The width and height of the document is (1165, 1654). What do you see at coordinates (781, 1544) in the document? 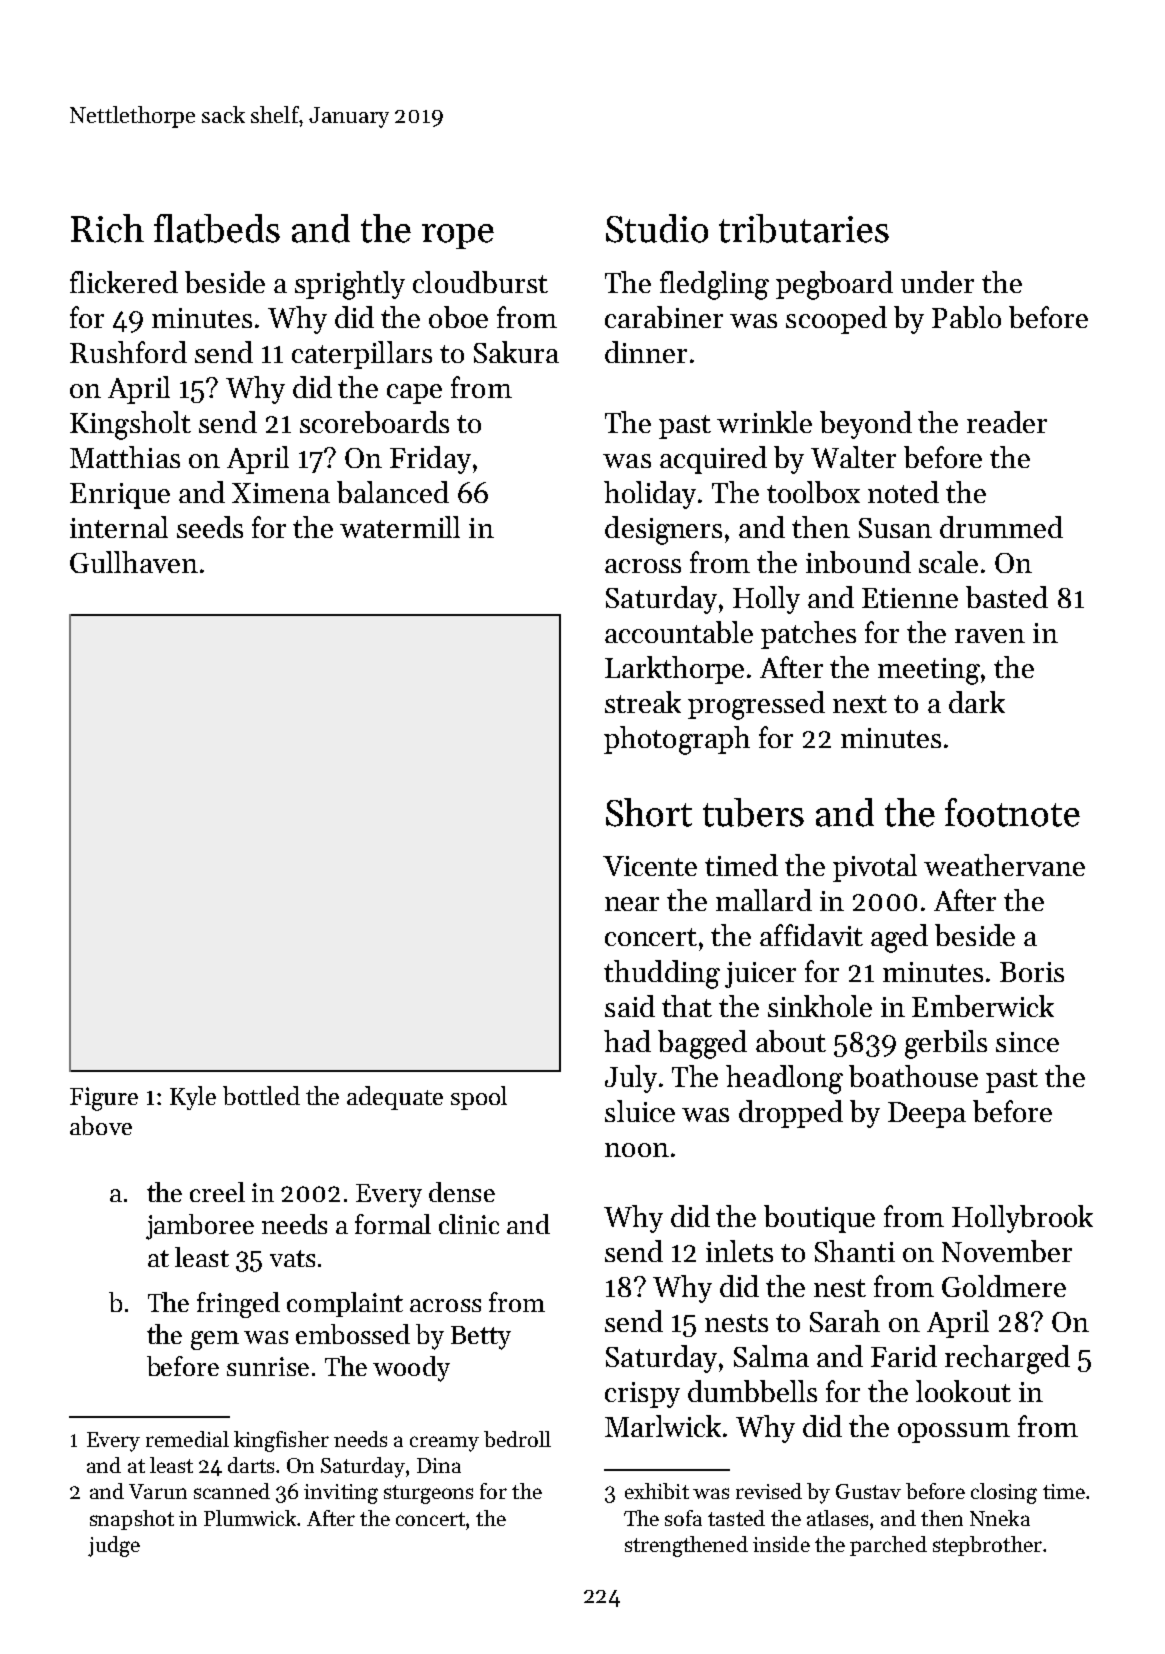
I see `inside` at bounding box center [781, 1544].
